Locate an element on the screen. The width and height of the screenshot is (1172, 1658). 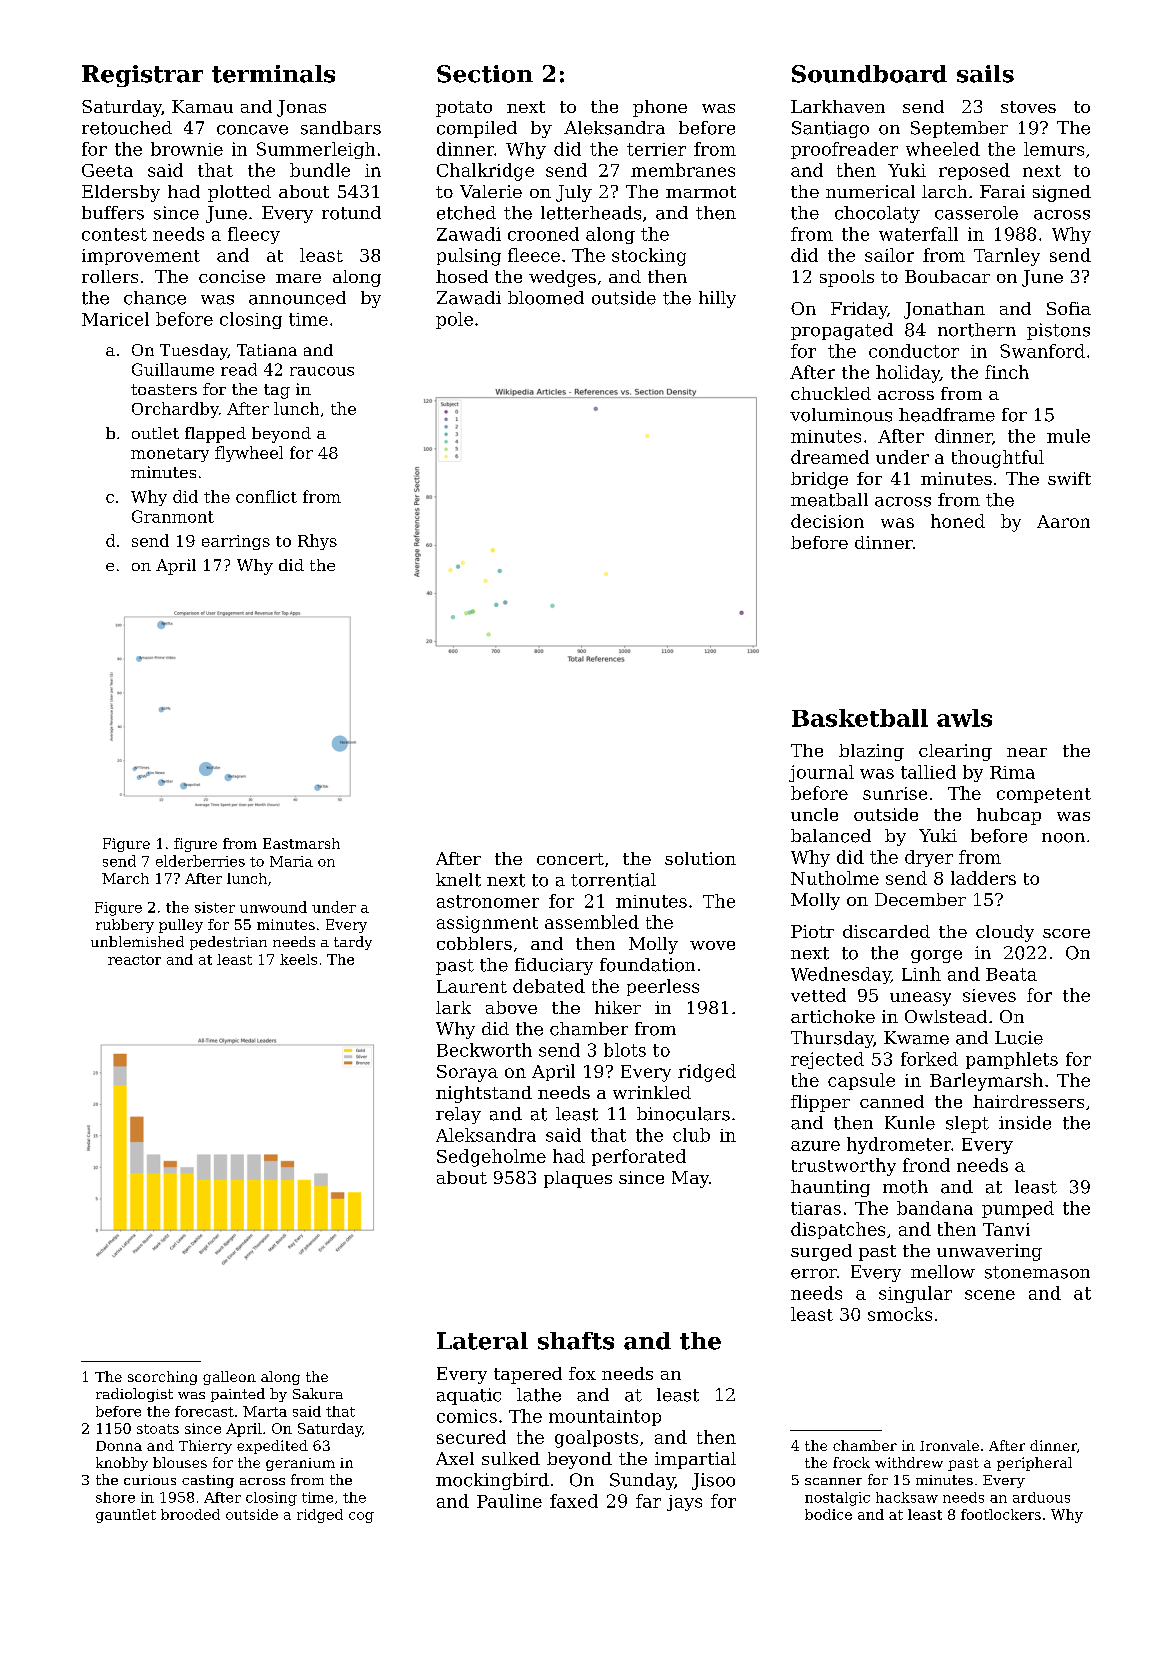
pumped is located at coordinates (1018, 1209).
